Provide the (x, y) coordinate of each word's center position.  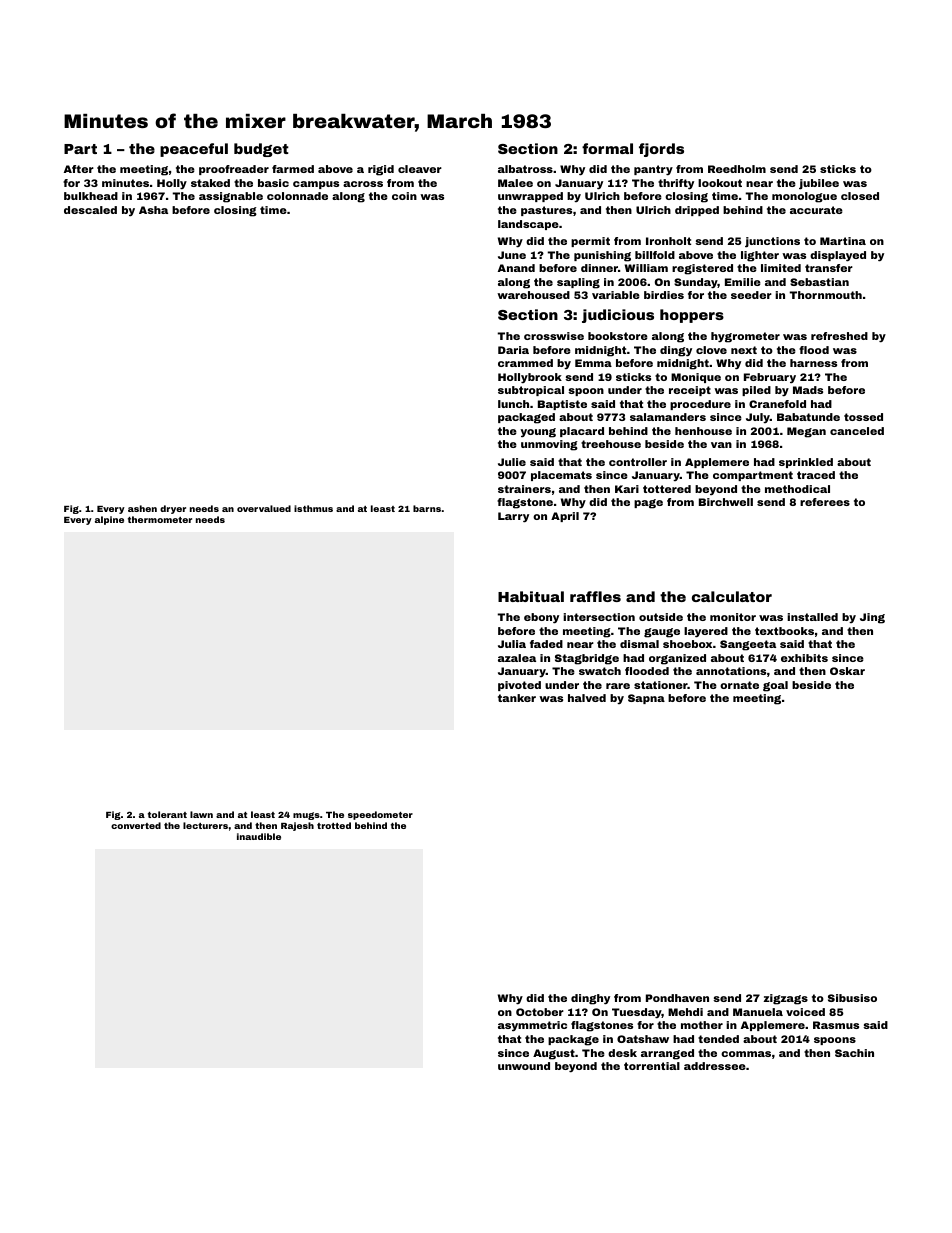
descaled (90, 210)
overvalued (264, 508)
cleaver (420, 169)
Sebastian (819, 282)
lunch (513, 404)
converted (136, 825)
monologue (804, 197)
